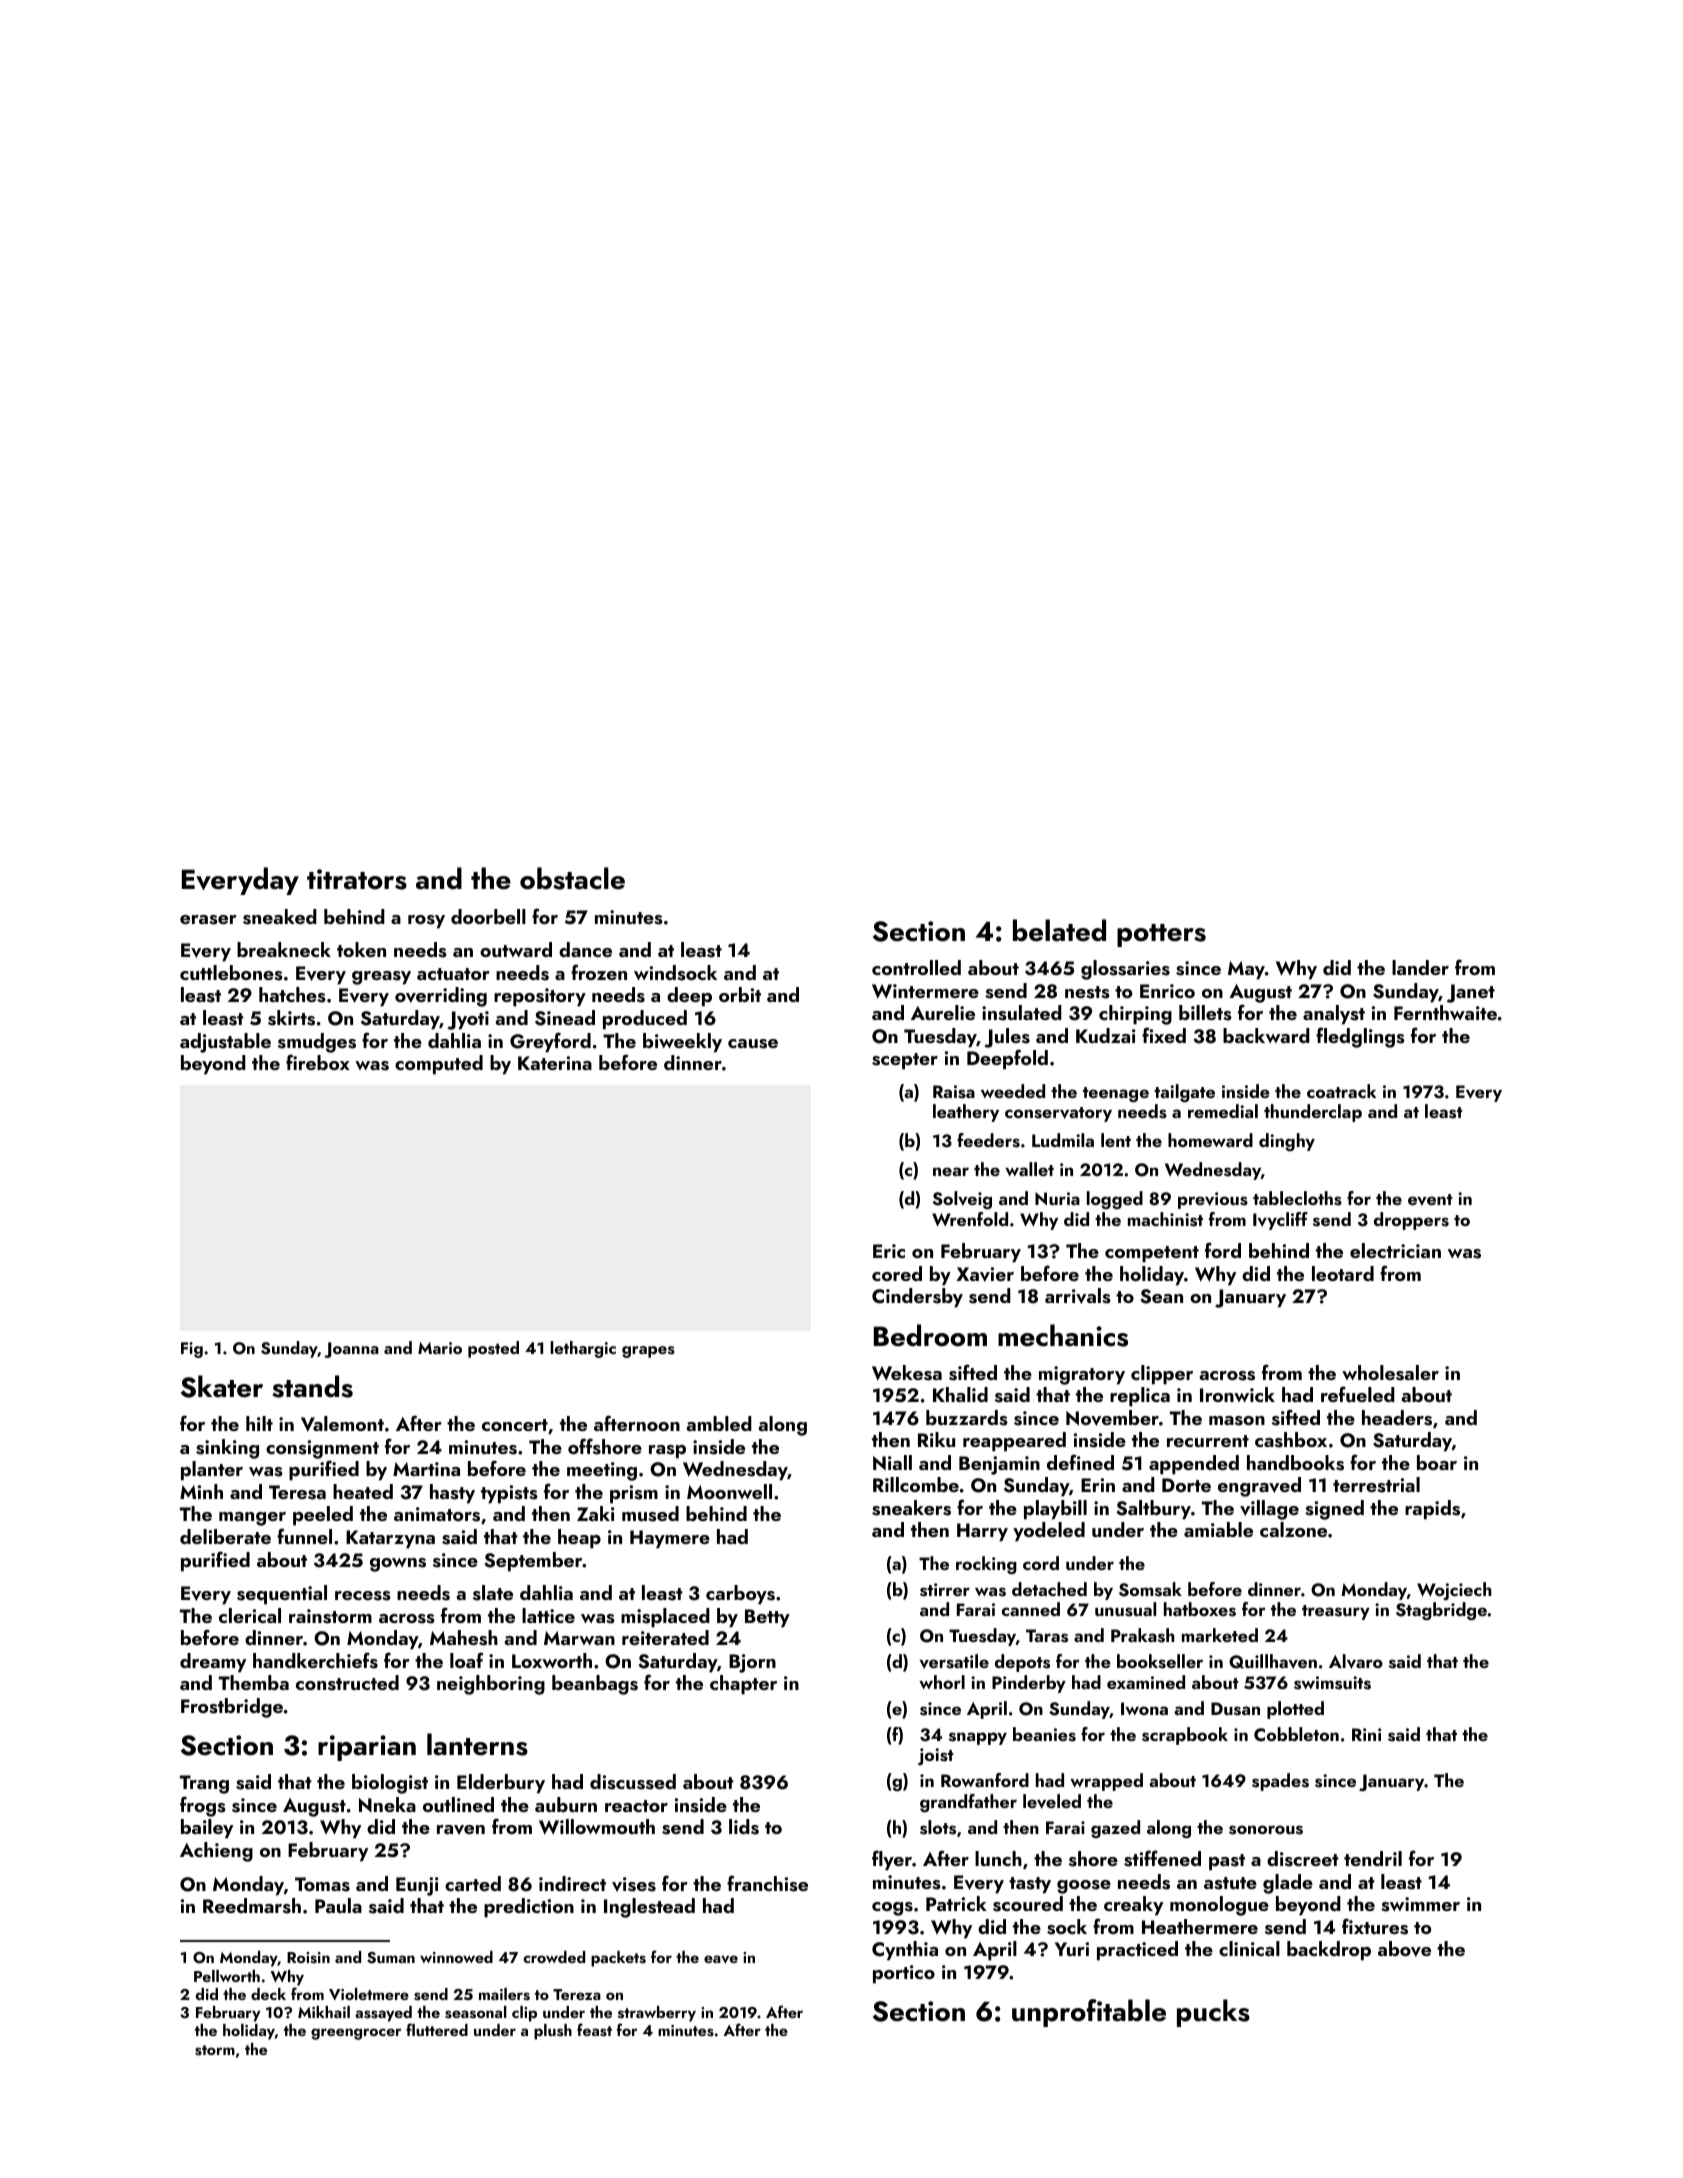 The height and width of the document is (2178, 1683). Describe the element at coordinates (1420, 967) in the document. I see `lander` at that location.
